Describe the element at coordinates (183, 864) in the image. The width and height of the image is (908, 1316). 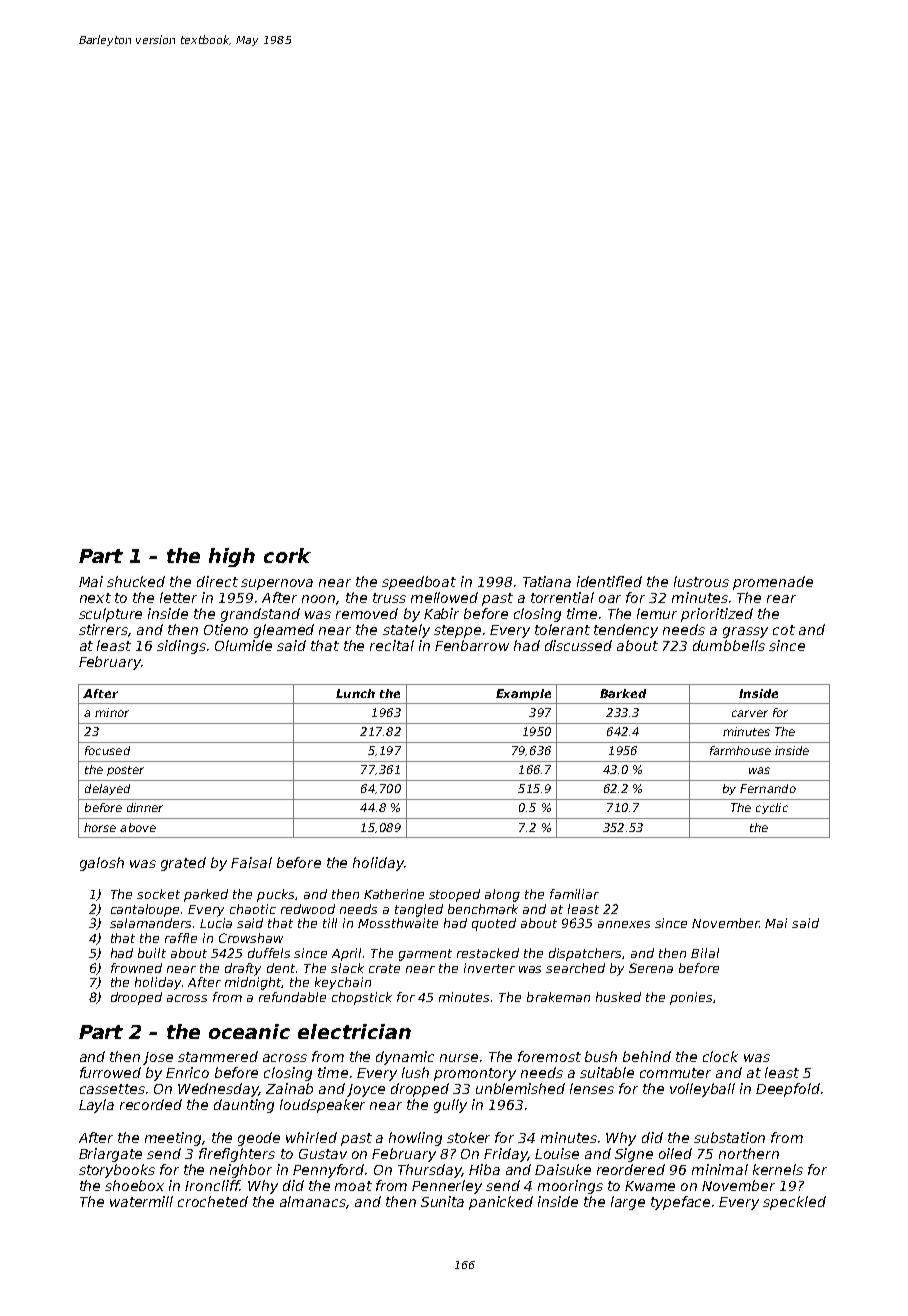
I see `grated` at that location.
